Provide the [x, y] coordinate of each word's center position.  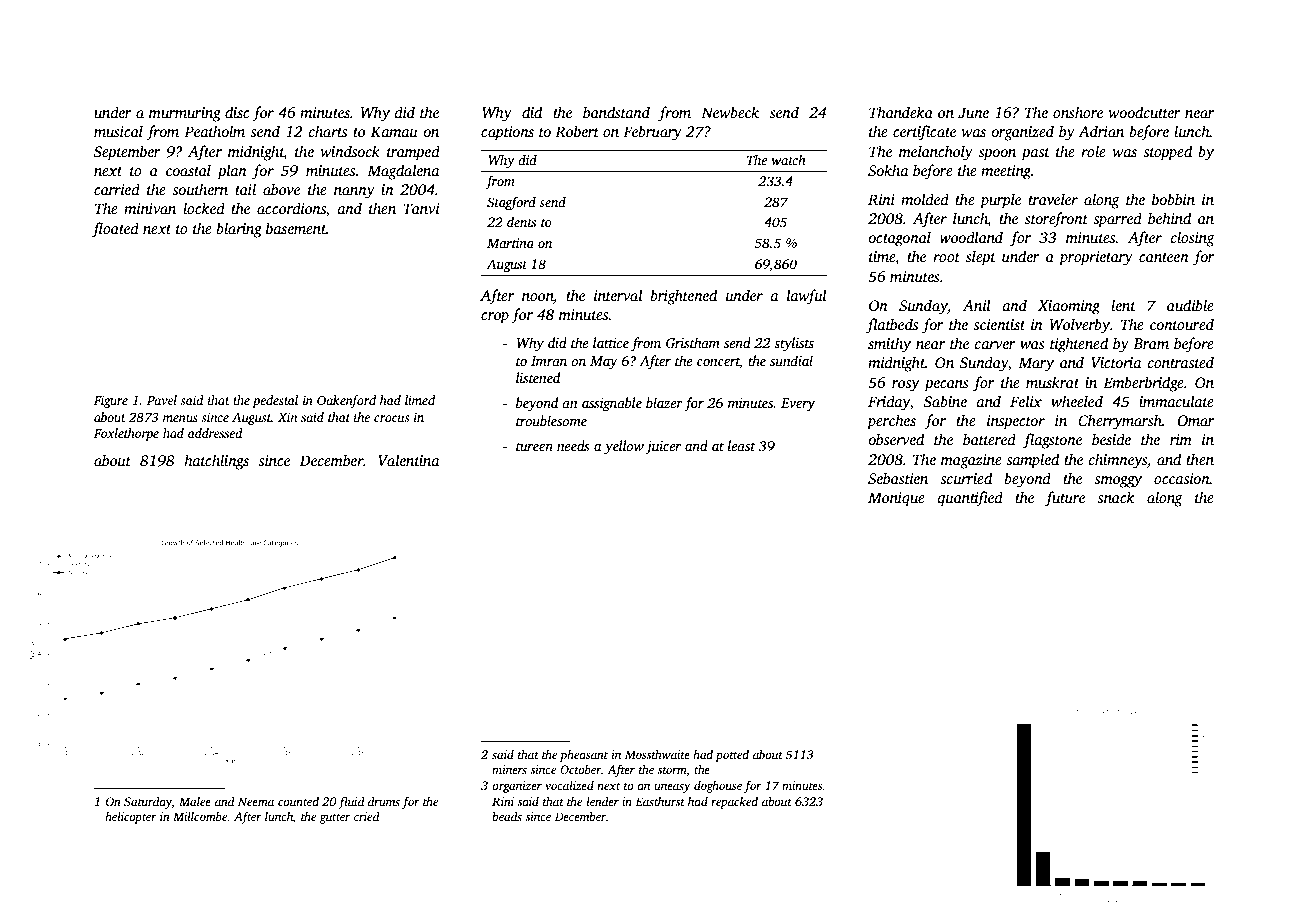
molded [925, 199]
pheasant [584, 756]
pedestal [275, 401]
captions [507, 133]
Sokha [888, 170]
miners [509, 769]
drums [384, 801]
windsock [350, 151]
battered [989, 439]
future [1065, 499]
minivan [150, 208]
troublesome [551, 420]
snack [1116, 497]
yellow [624, 447]
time [882, 256]
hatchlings [216, 462]
